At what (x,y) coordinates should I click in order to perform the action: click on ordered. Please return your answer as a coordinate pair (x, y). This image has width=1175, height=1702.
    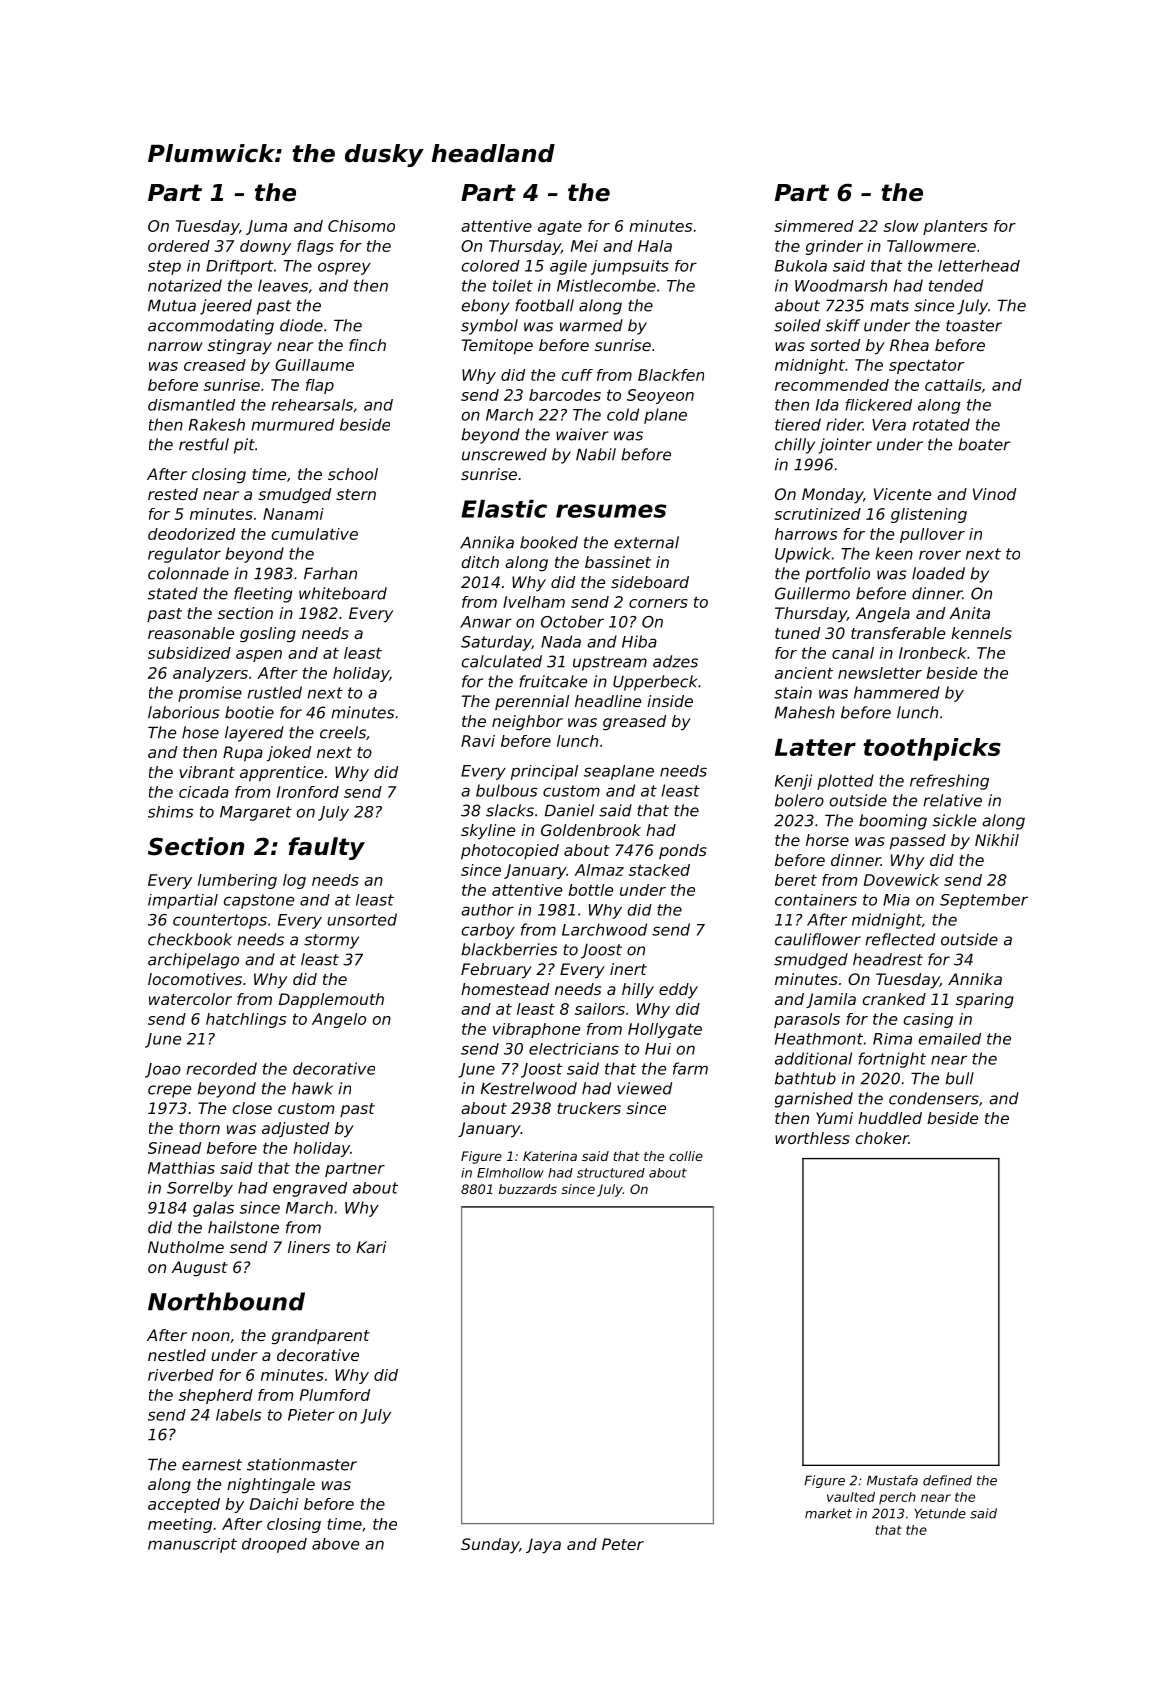
    Looking at the image, I should click on (179, 246).
